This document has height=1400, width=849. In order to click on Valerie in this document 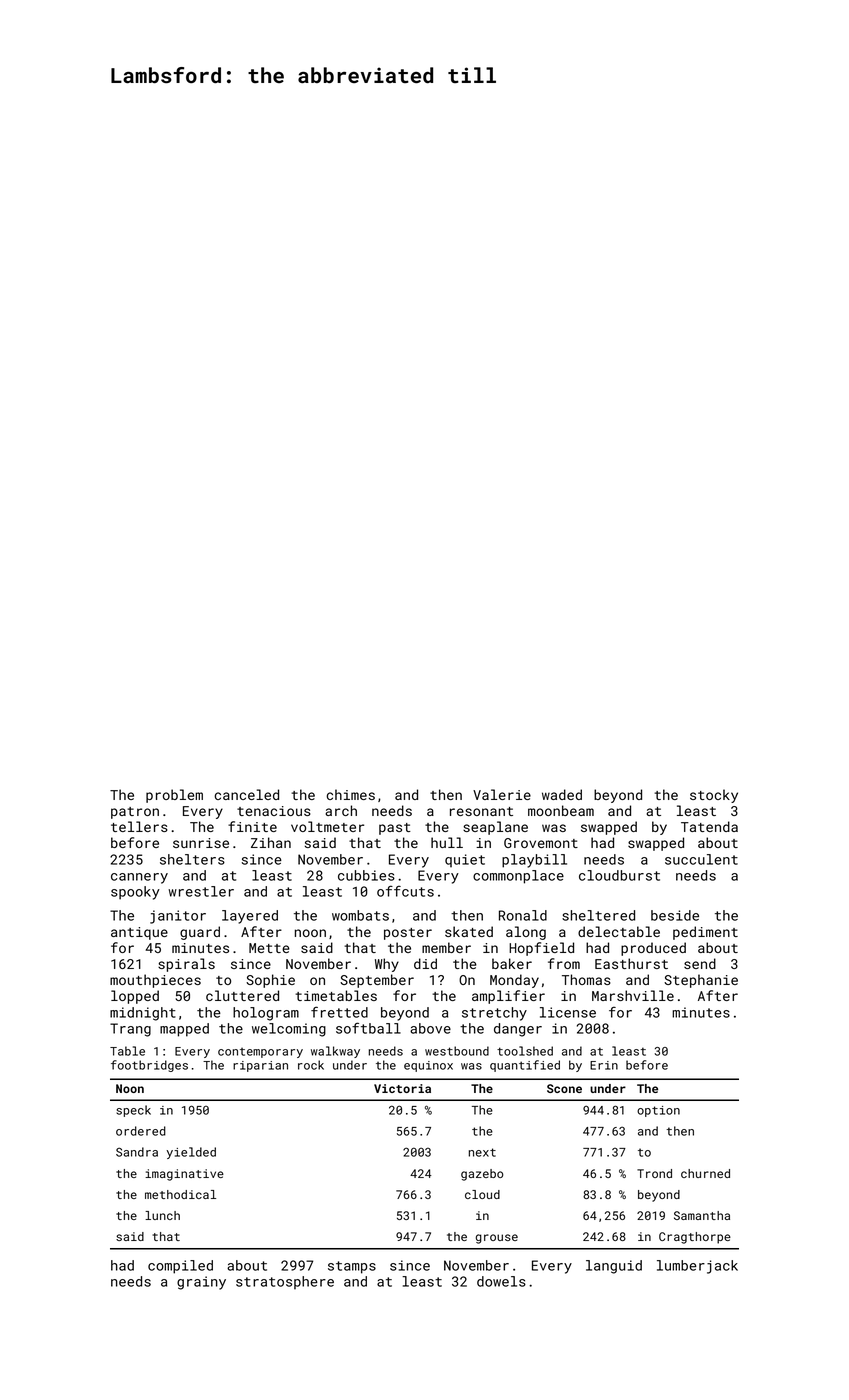, I will do `click(502, 794)`.
